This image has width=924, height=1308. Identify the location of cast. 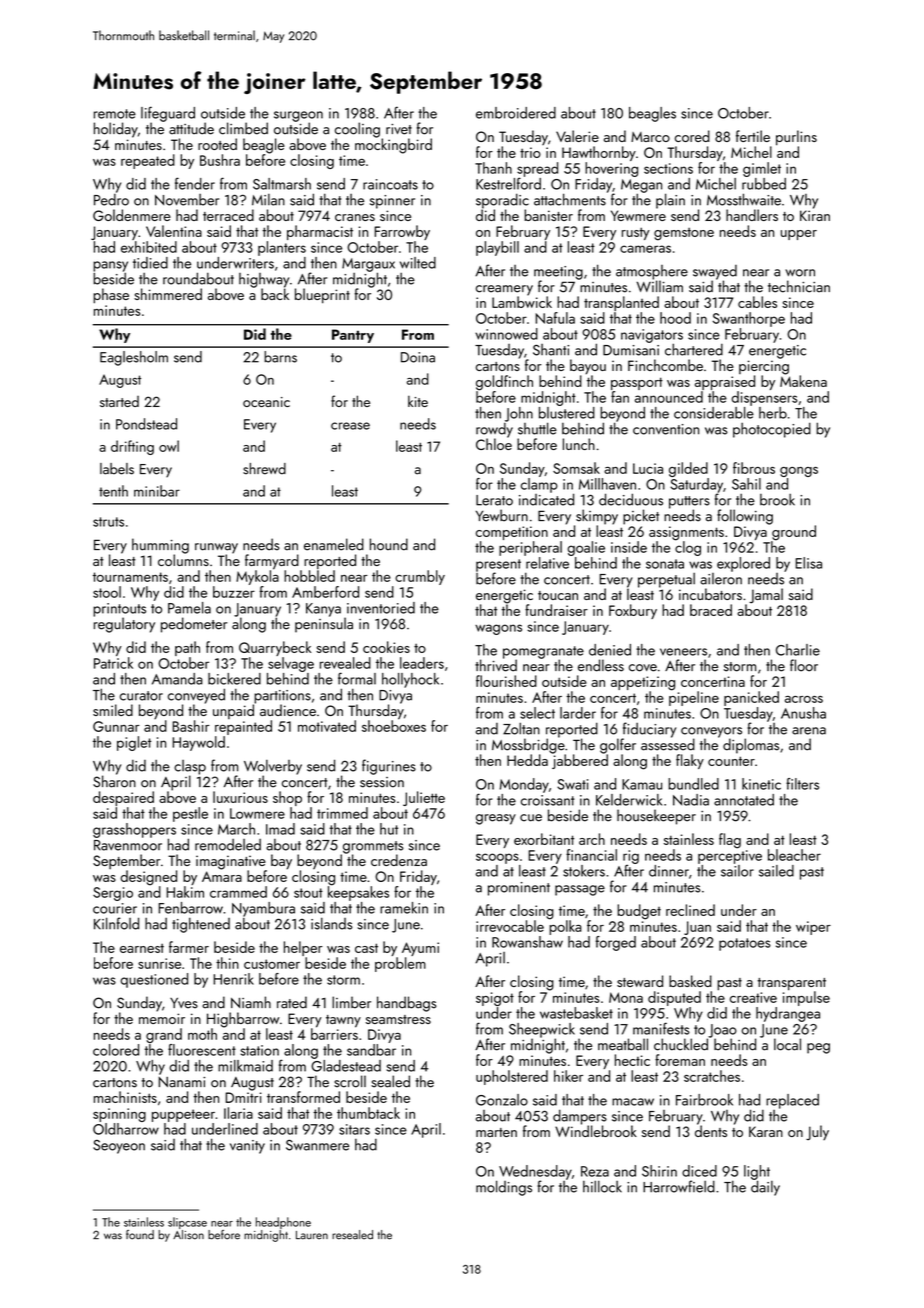
(366, 948).
